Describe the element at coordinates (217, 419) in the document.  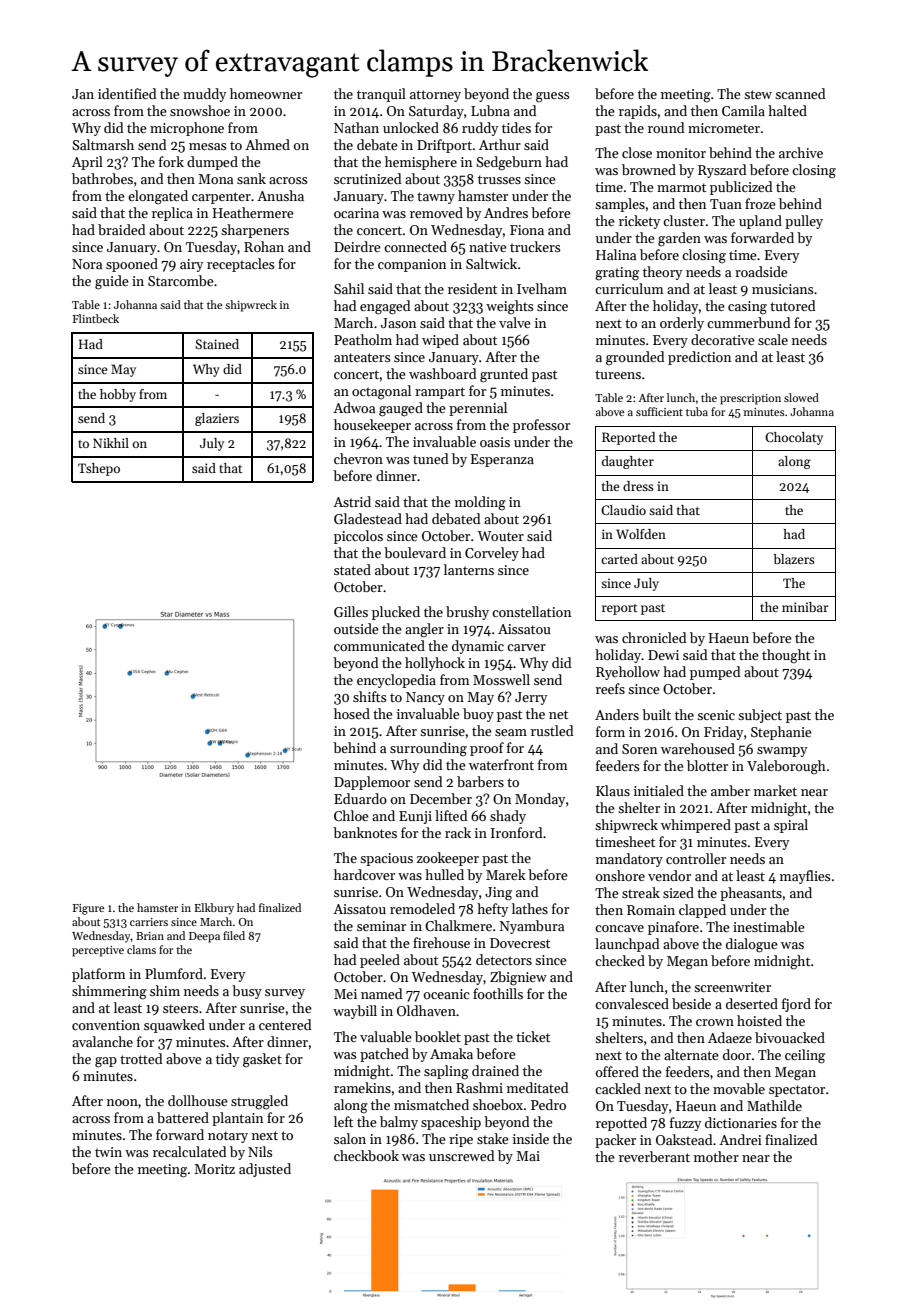
I see `glaziers` at that location.
